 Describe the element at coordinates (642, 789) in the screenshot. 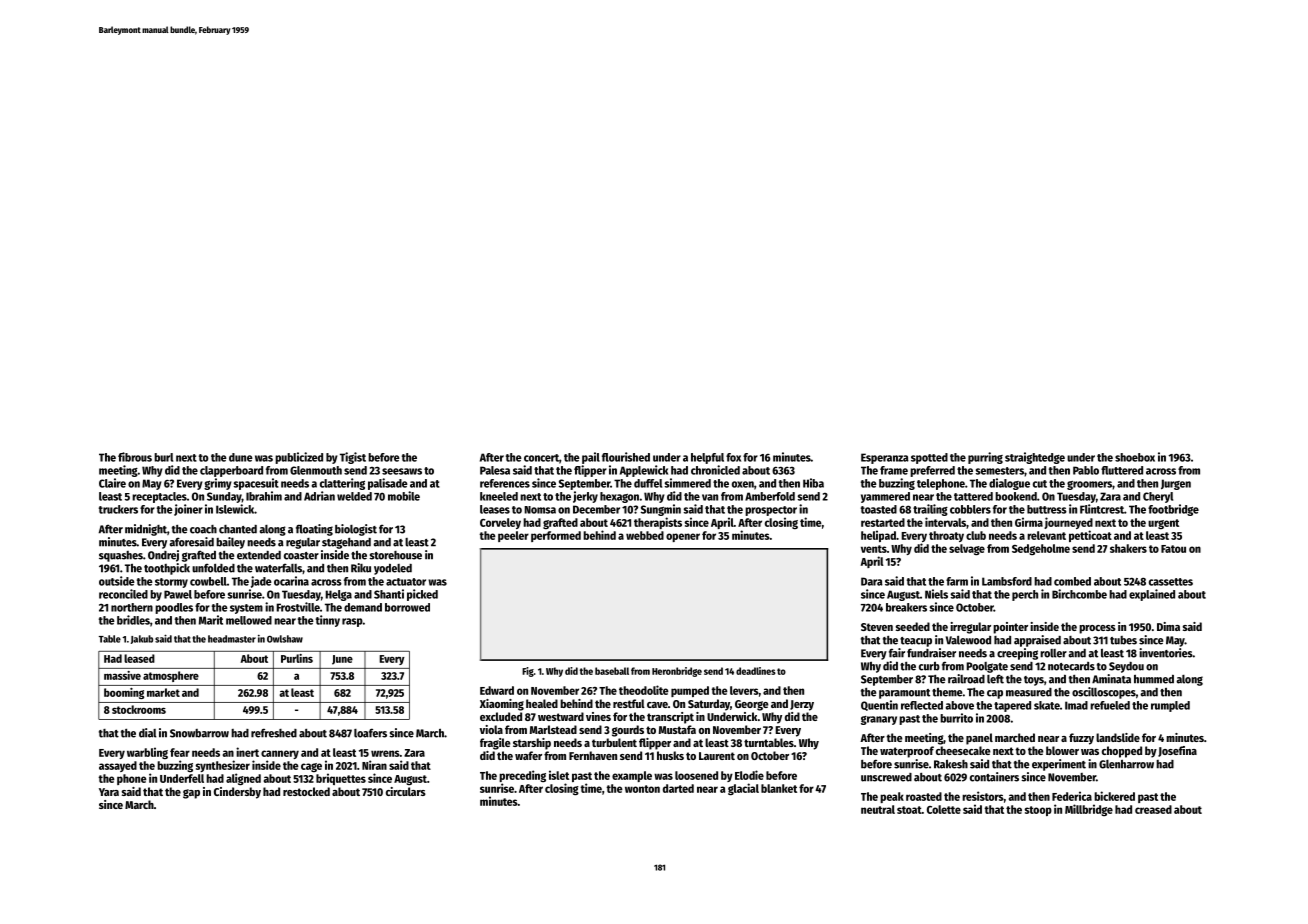

I see `wonton` at that location.
